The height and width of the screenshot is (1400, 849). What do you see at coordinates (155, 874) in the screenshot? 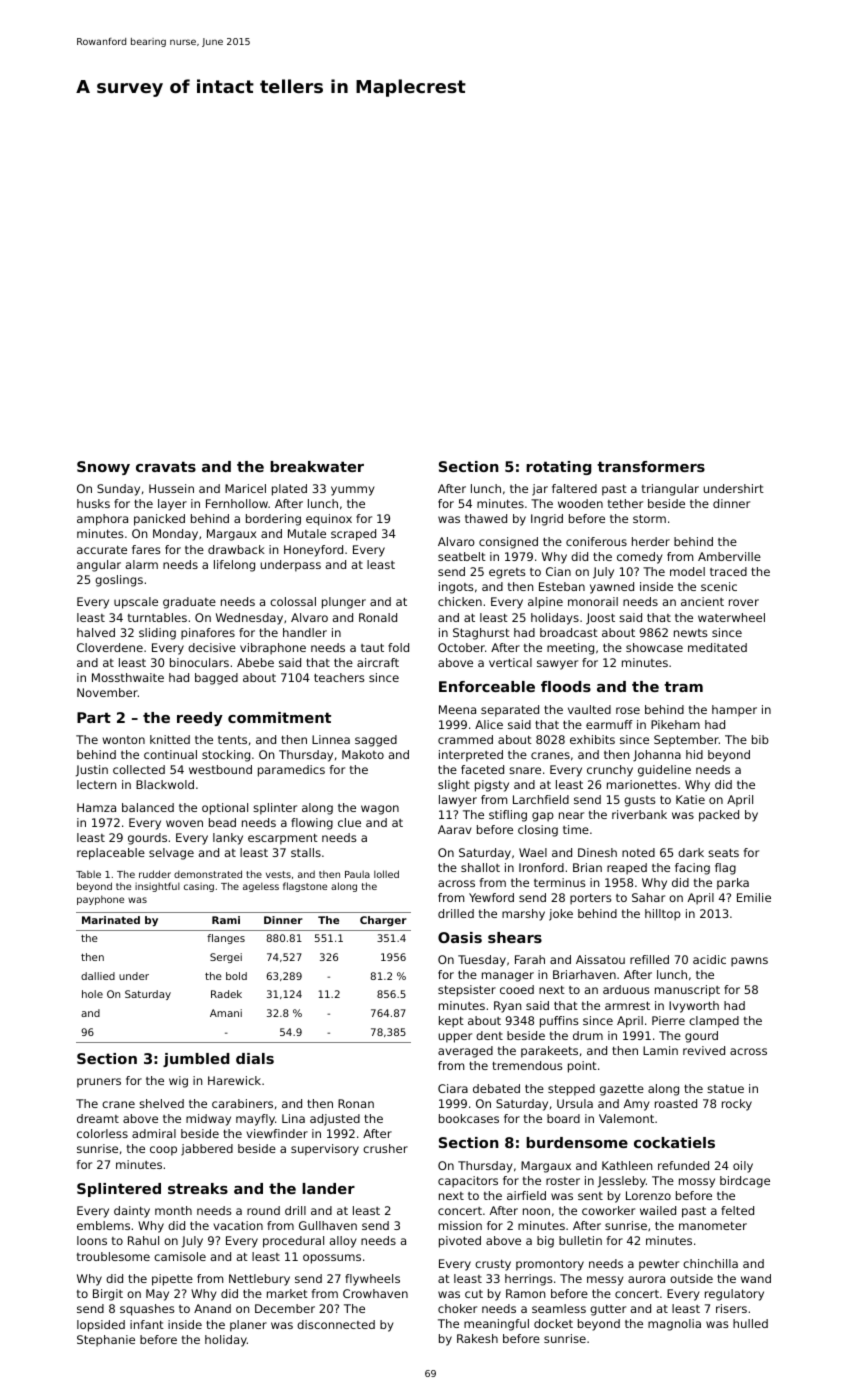
I see `rudder` at bounding box center [155, 874].
